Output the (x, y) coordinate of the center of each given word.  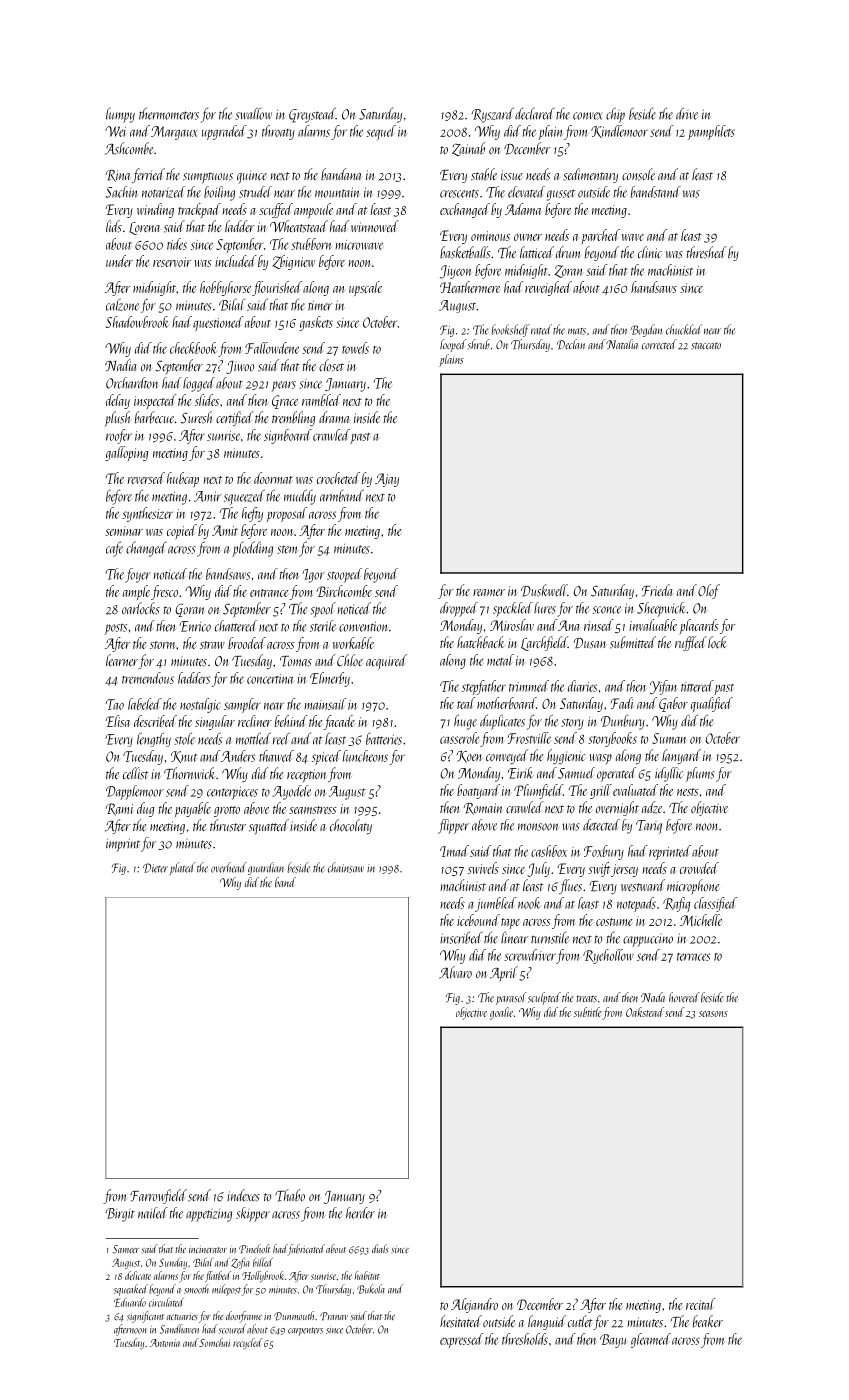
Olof (709, 591)
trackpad (199, 210)
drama (334, 417)
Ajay (387, 480)
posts (116, 629)
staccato (706, 345)
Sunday (173, 1263)
